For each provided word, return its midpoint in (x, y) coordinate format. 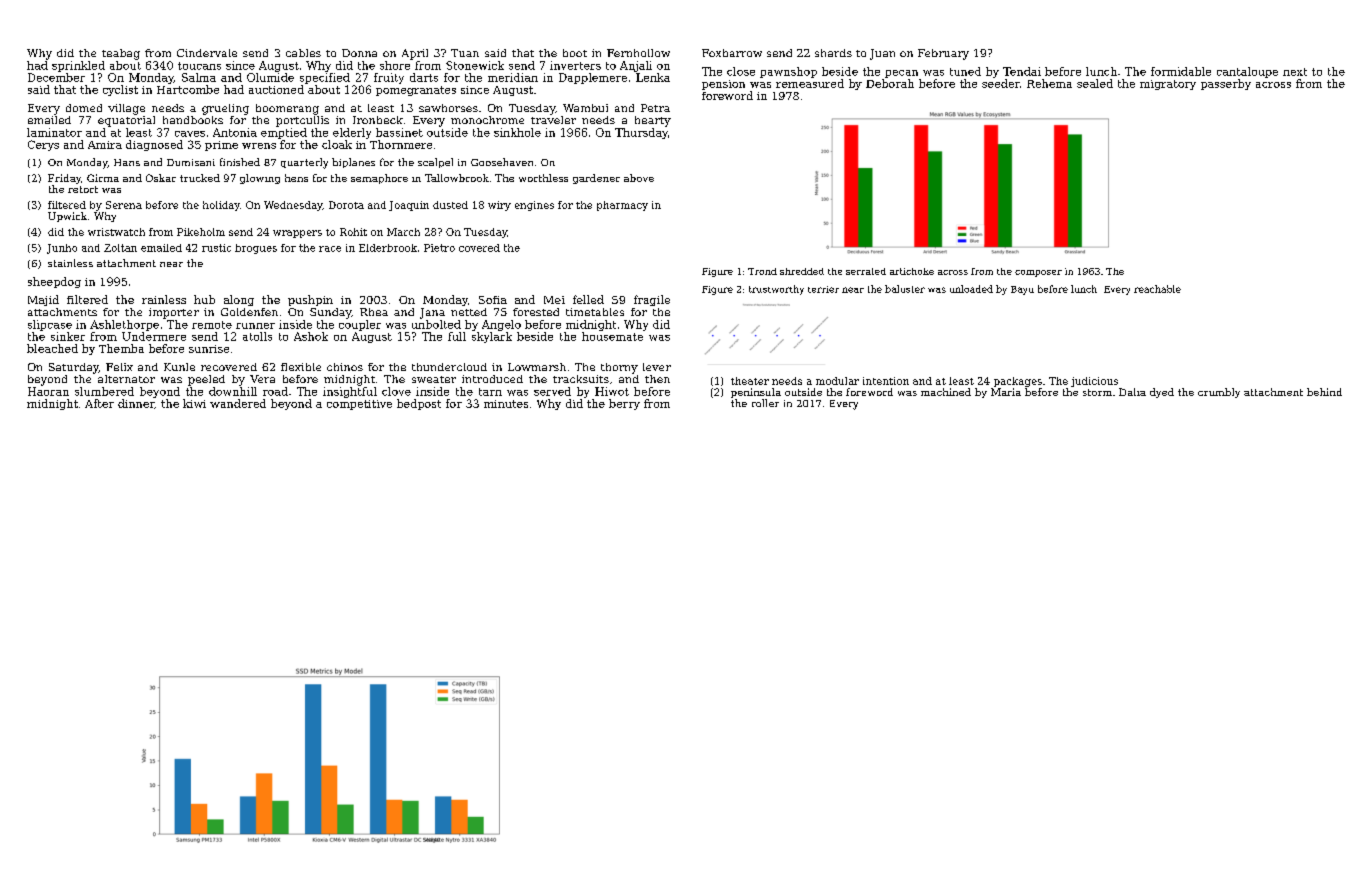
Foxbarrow (732, 53)
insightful (350, 392)
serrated (866, 271)
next (1295, 72)
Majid (43, 300)
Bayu (1022, 290)
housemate (612, 336)
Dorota (346, 205)
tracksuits (581, 379)
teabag (121, 54)
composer (1038, 273)
